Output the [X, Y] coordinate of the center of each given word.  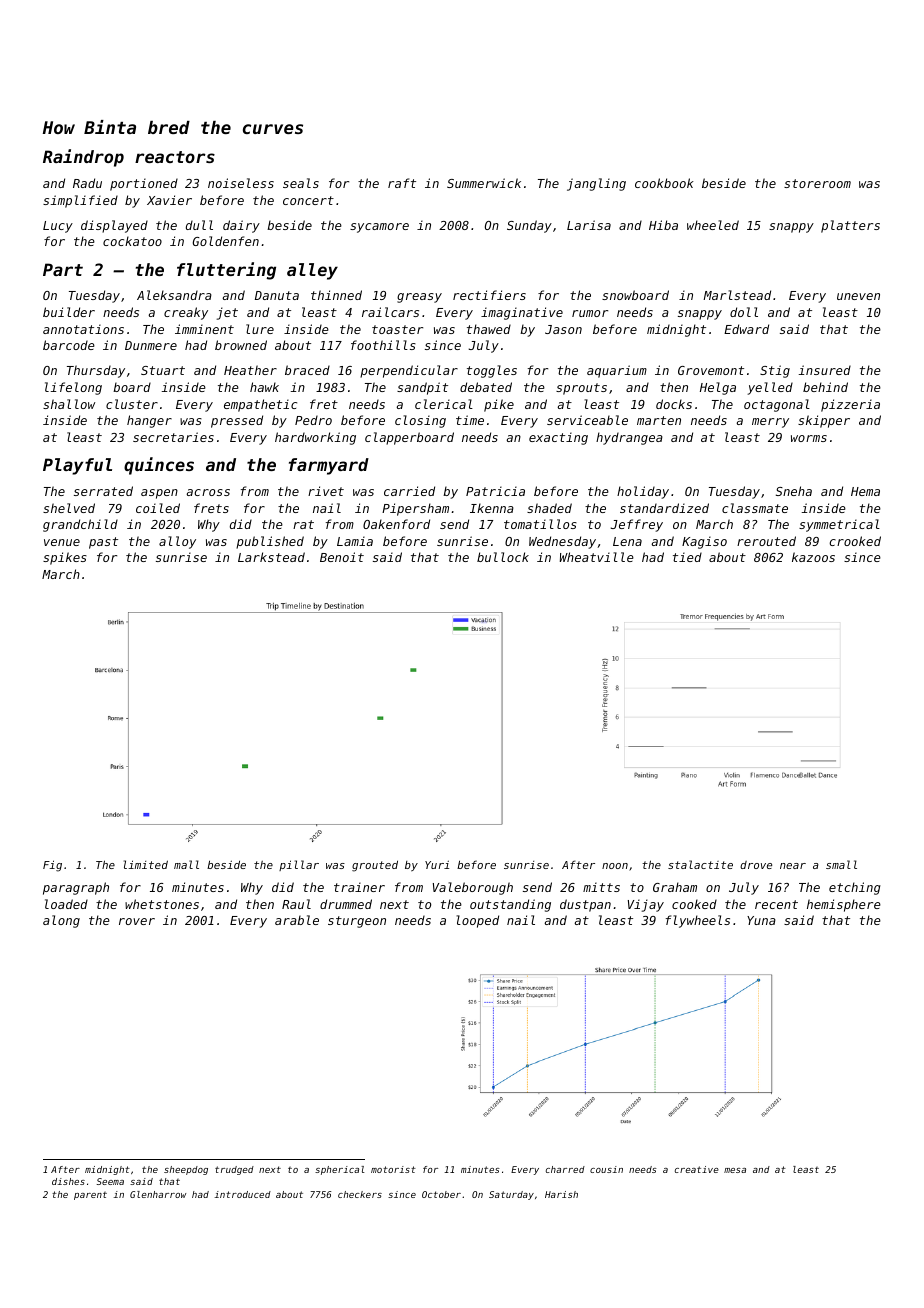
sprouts [581, 389]
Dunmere [151, 345]
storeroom [817, 183]
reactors [175, 157]
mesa [735, 1170]
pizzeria [850, 405]
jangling [596, 184]
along [61, 921]
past [103, 543]
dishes [68, 1181]
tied [687, 557]
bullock [503, 557]
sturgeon [357, 922]
